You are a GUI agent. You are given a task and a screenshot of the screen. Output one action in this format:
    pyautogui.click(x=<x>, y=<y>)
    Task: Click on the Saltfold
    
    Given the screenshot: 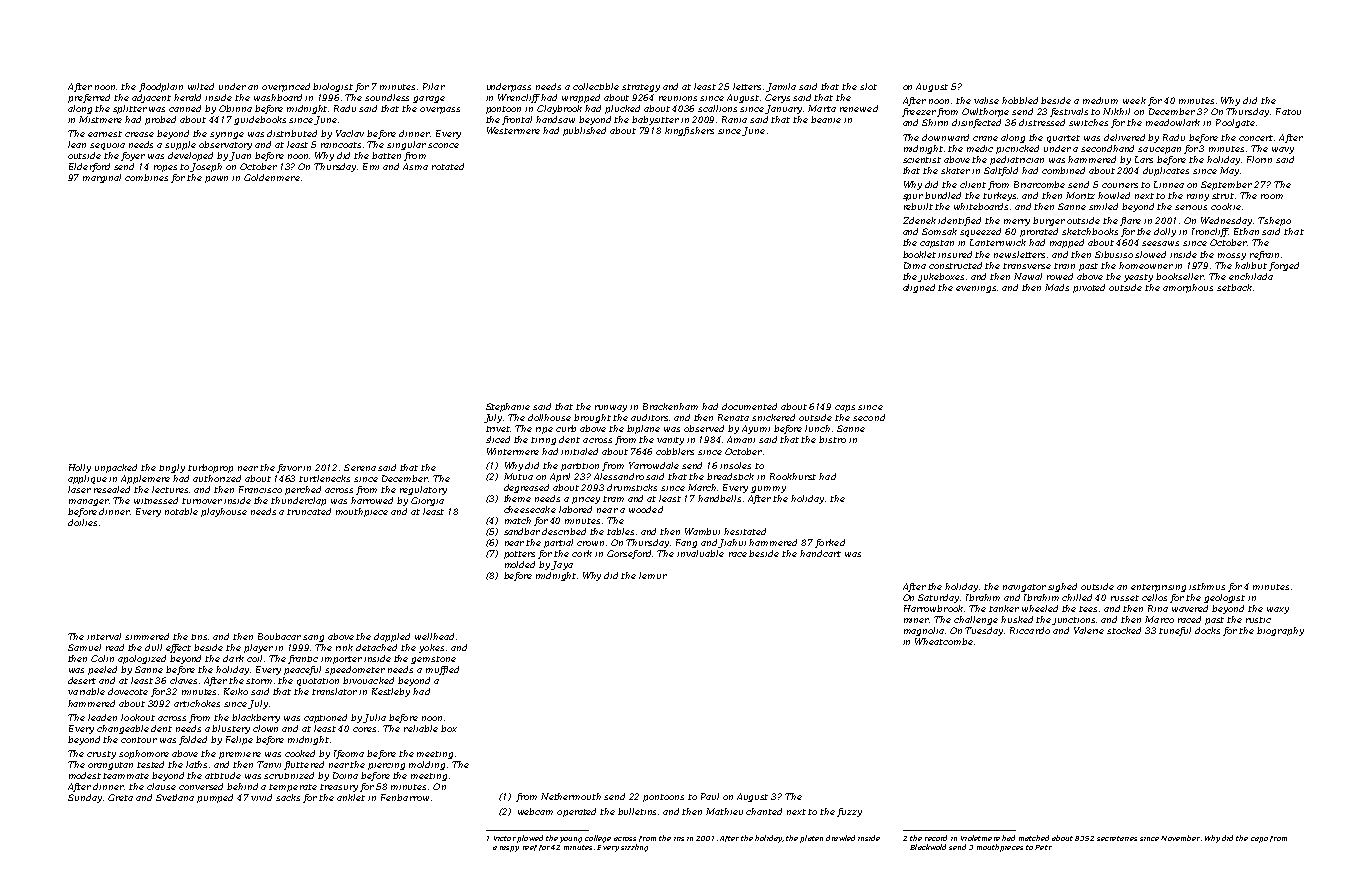 What is the action you would take?
    pyautogui.click(x=1001, y=171)
